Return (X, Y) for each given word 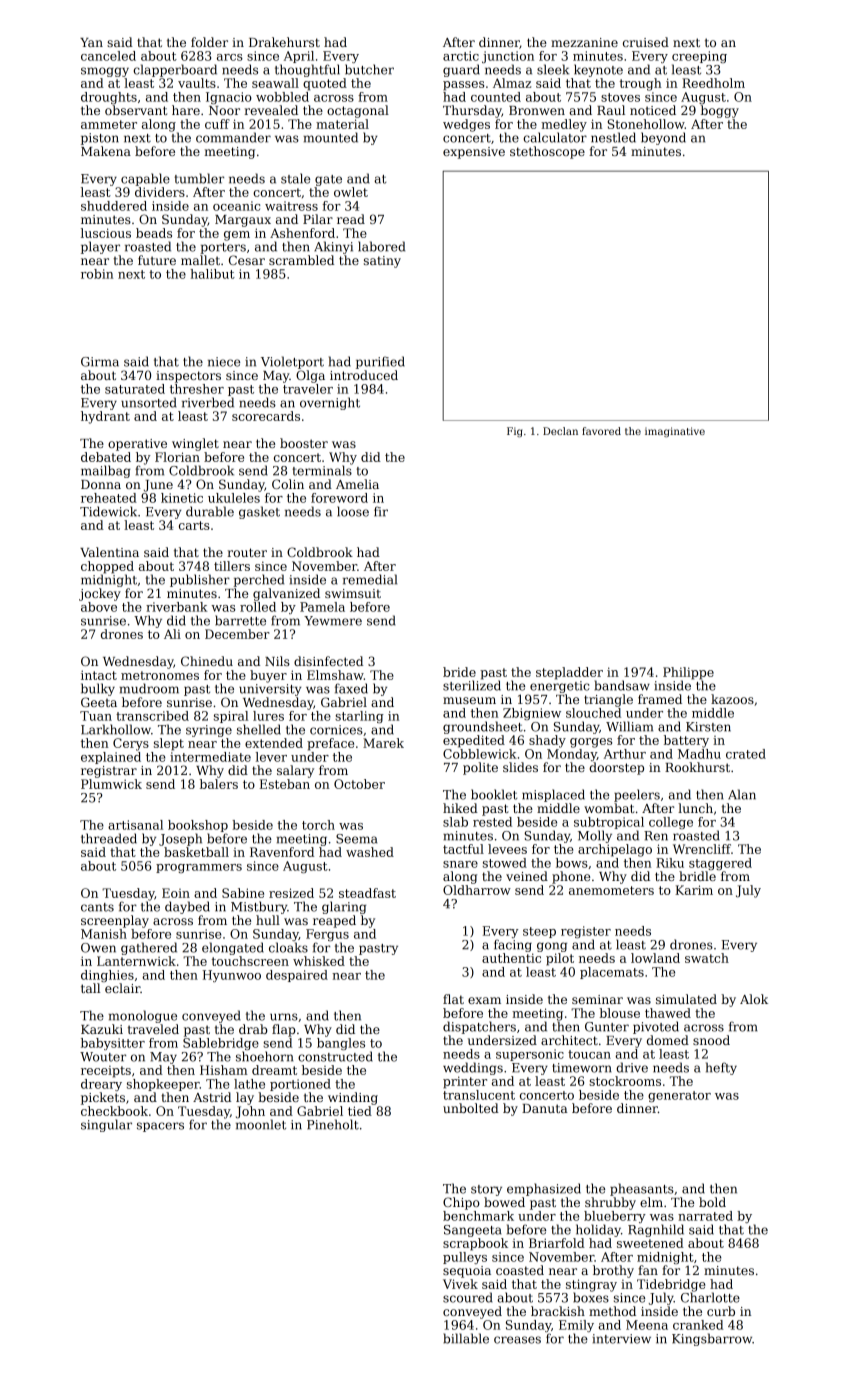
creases (517, 1340)
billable (466, 1338)
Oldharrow (477, 890)
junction (508, 57)
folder (209, 42)
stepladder (569, 673)
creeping (699, 57)
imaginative (675, 432)
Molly (595, 836)
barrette (240, 620)
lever (271, 757)
